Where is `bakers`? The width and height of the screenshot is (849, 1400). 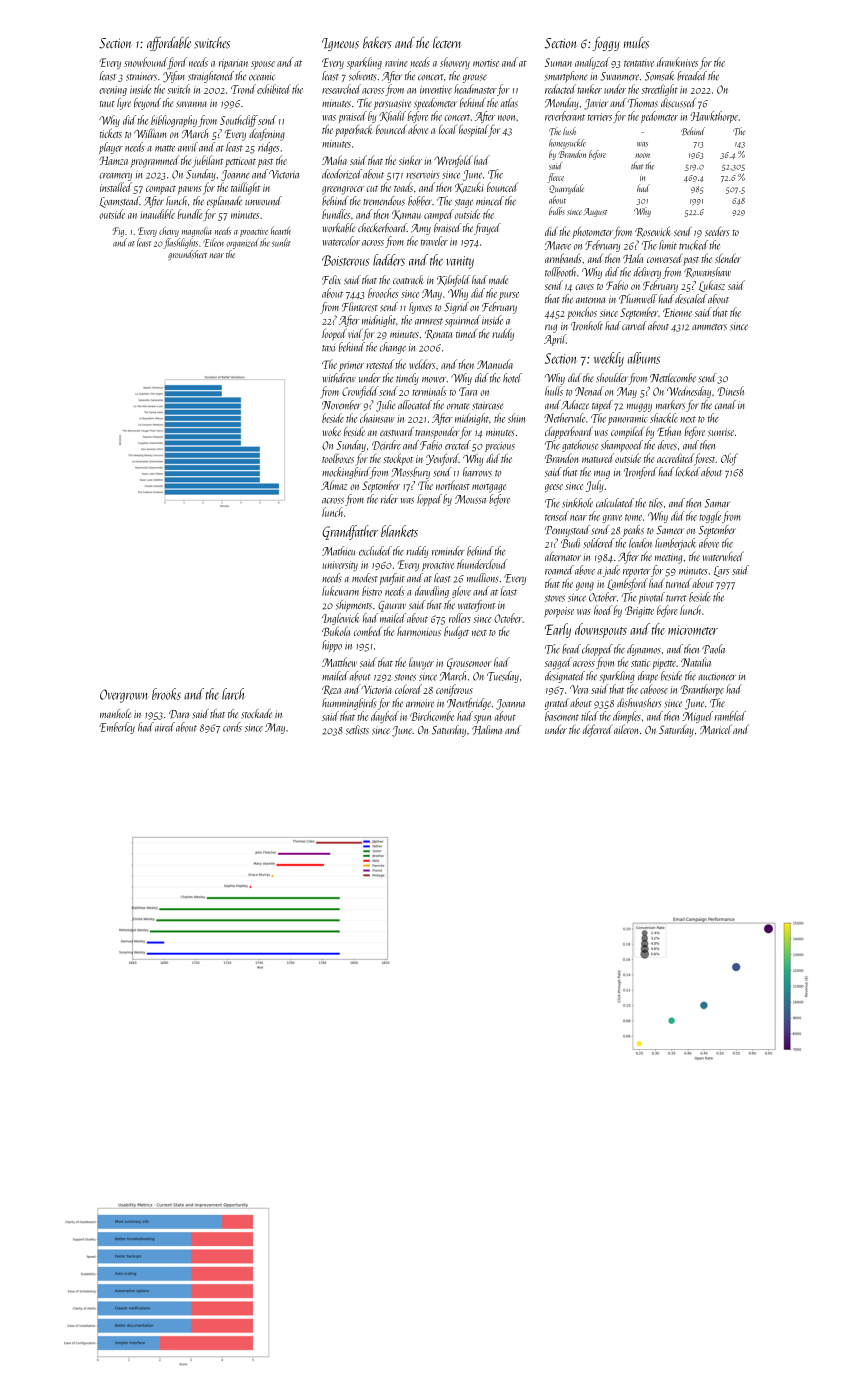 bakers is located at coordinates (377, 43).
